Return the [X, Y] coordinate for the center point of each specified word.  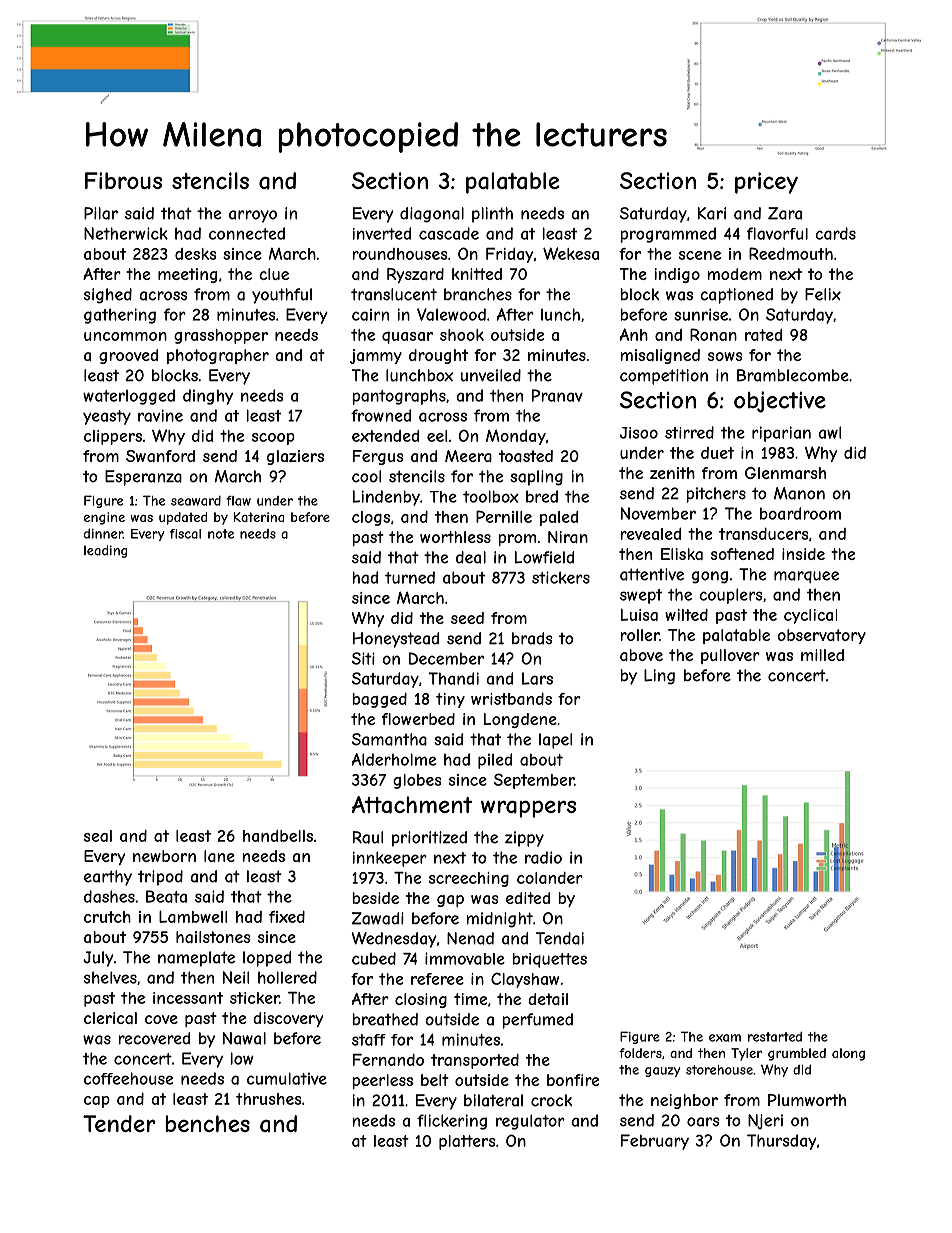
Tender [119, 1123]
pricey [766, 183]
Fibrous [123, 180]
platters [467, 1142]
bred [542, 496]
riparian [781, 434]
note [221, 534]
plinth [492, 215]
